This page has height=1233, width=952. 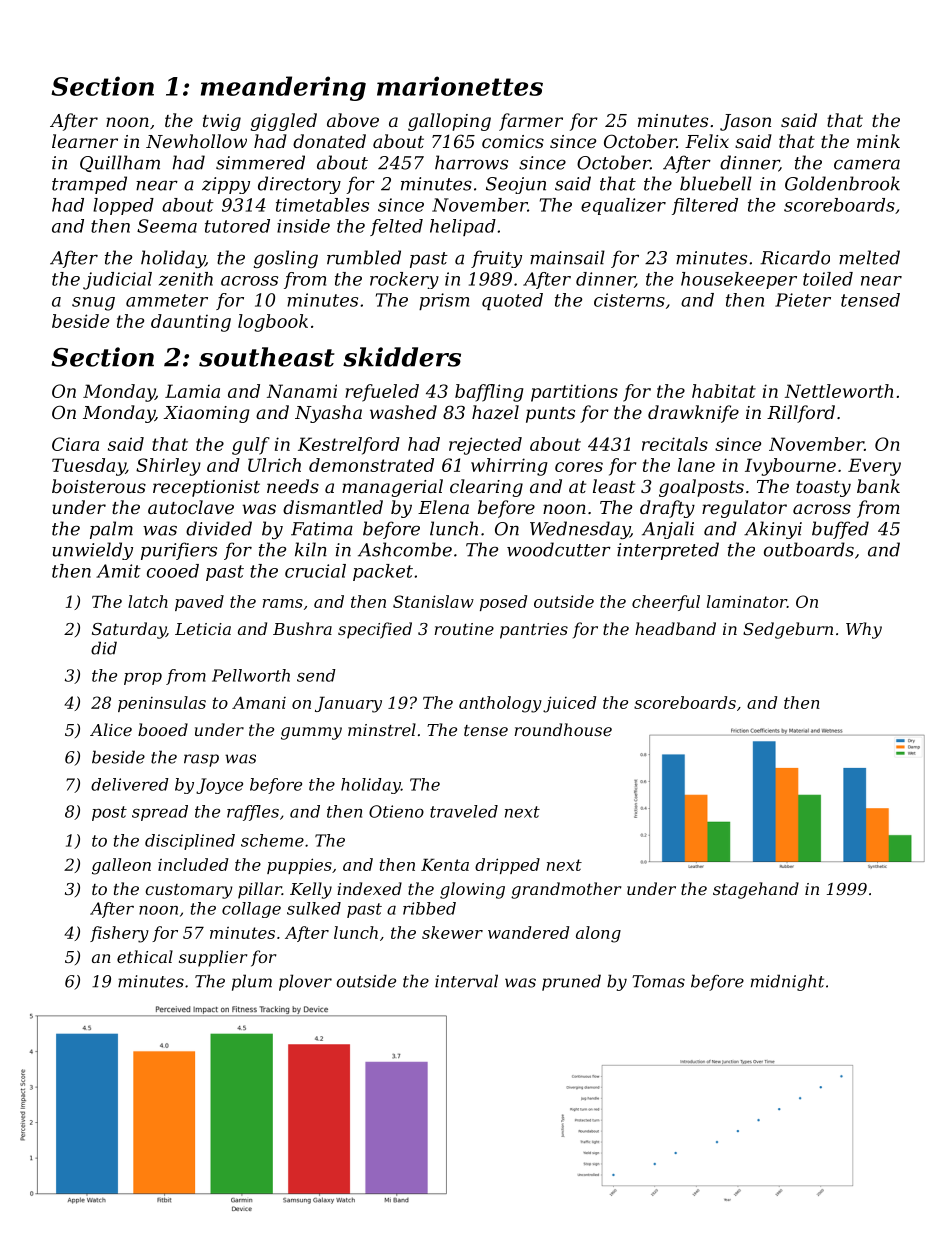 I want to click on anthology, so click(x=500, y=704).
